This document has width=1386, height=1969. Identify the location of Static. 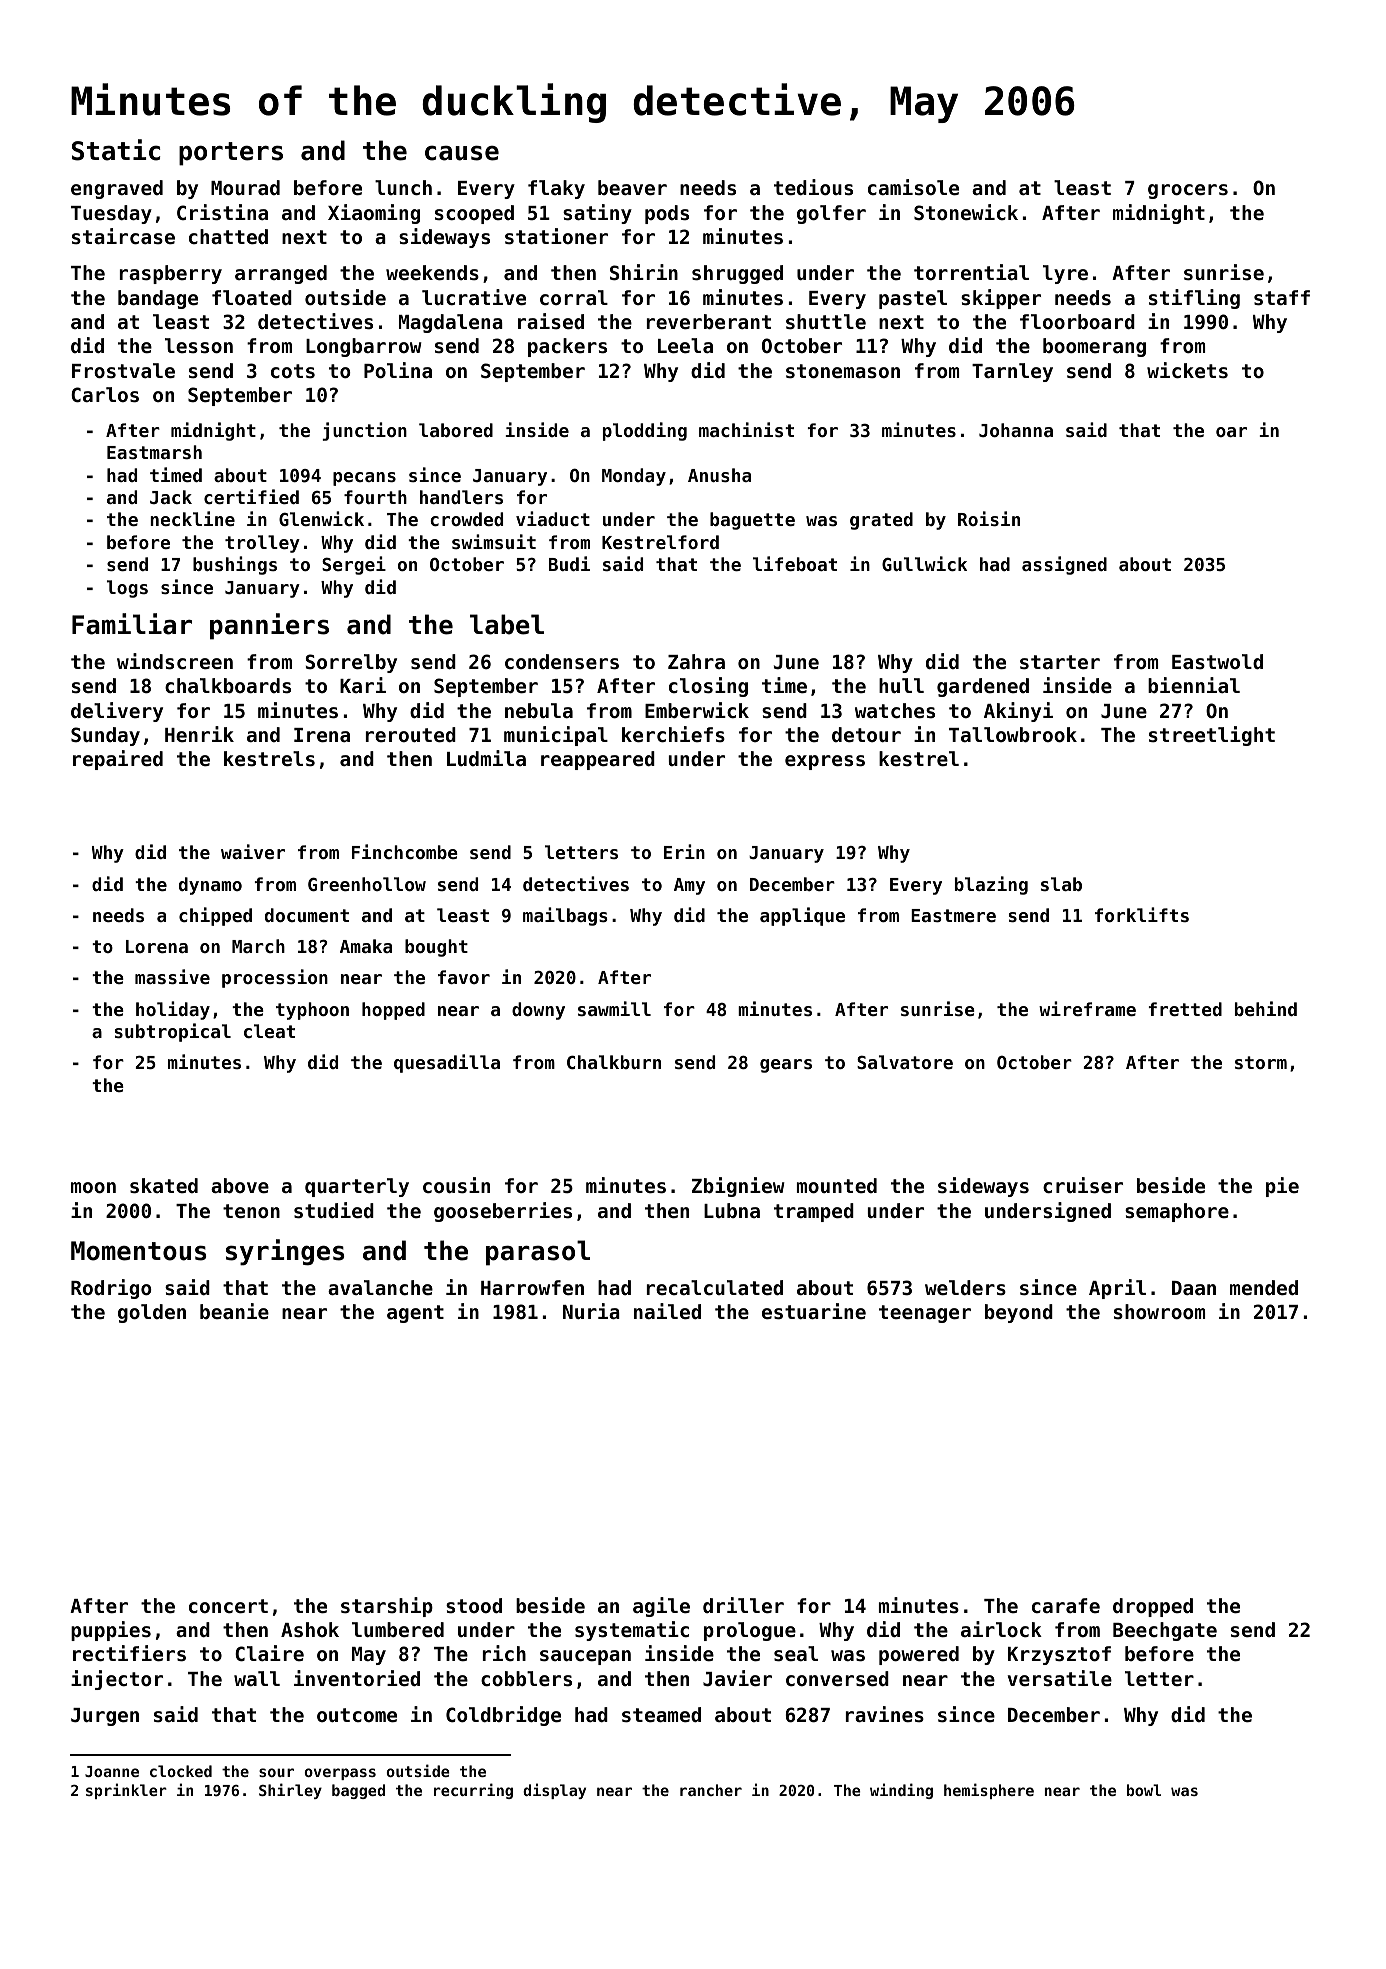
(116, 150).
